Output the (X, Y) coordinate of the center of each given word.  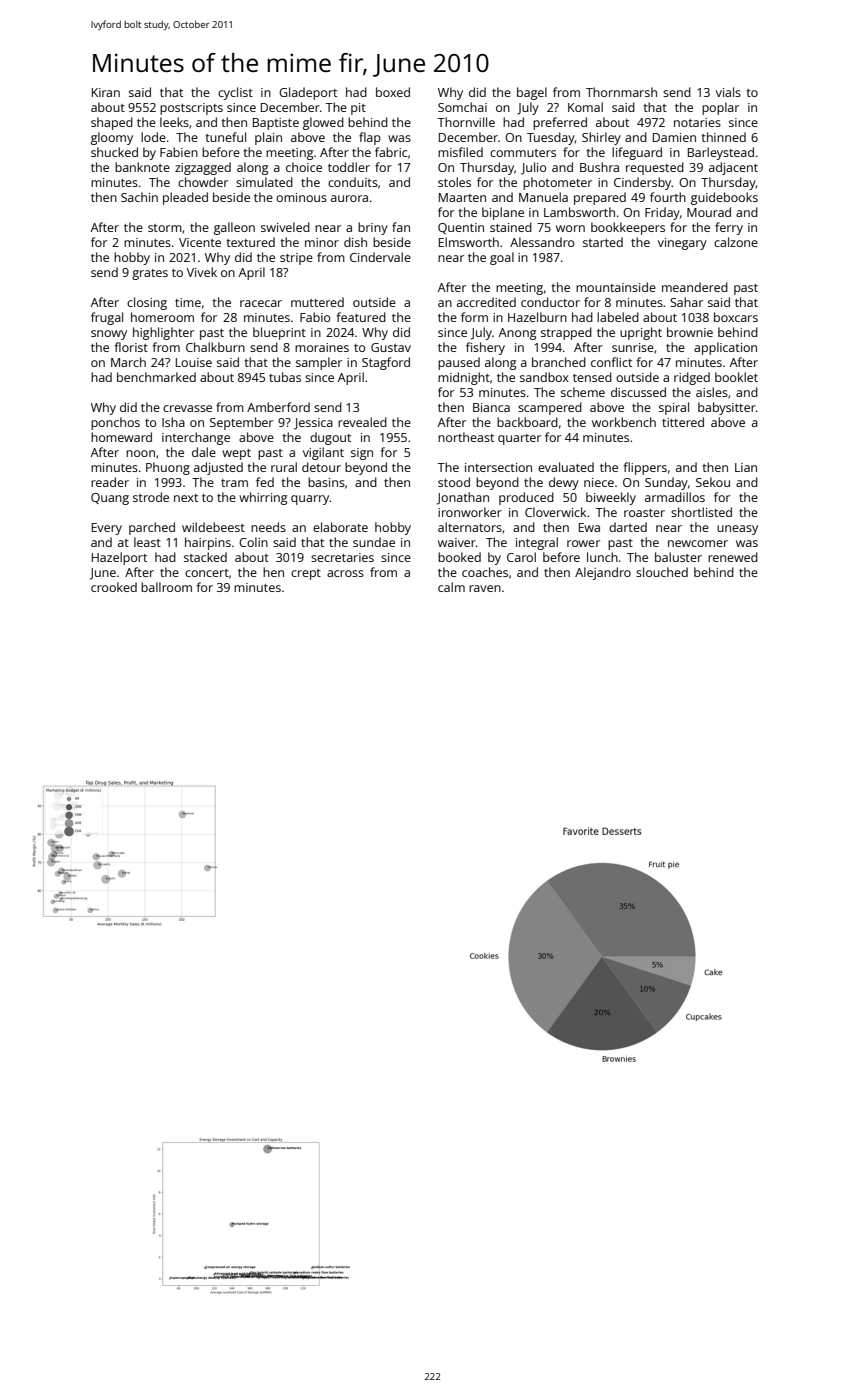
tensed (592, 377)
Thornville (466, 122)
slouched (662, 572)
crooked (114, 587)
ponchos (115, 423)
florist (131, 347)
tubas (285, 377)
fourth (668, 197)
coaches (485, 572)
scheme (583, 392)
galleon (234, 228)
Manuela (543, 197)
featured (361, 317)
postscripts (191, 109)
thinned (723, 137)
